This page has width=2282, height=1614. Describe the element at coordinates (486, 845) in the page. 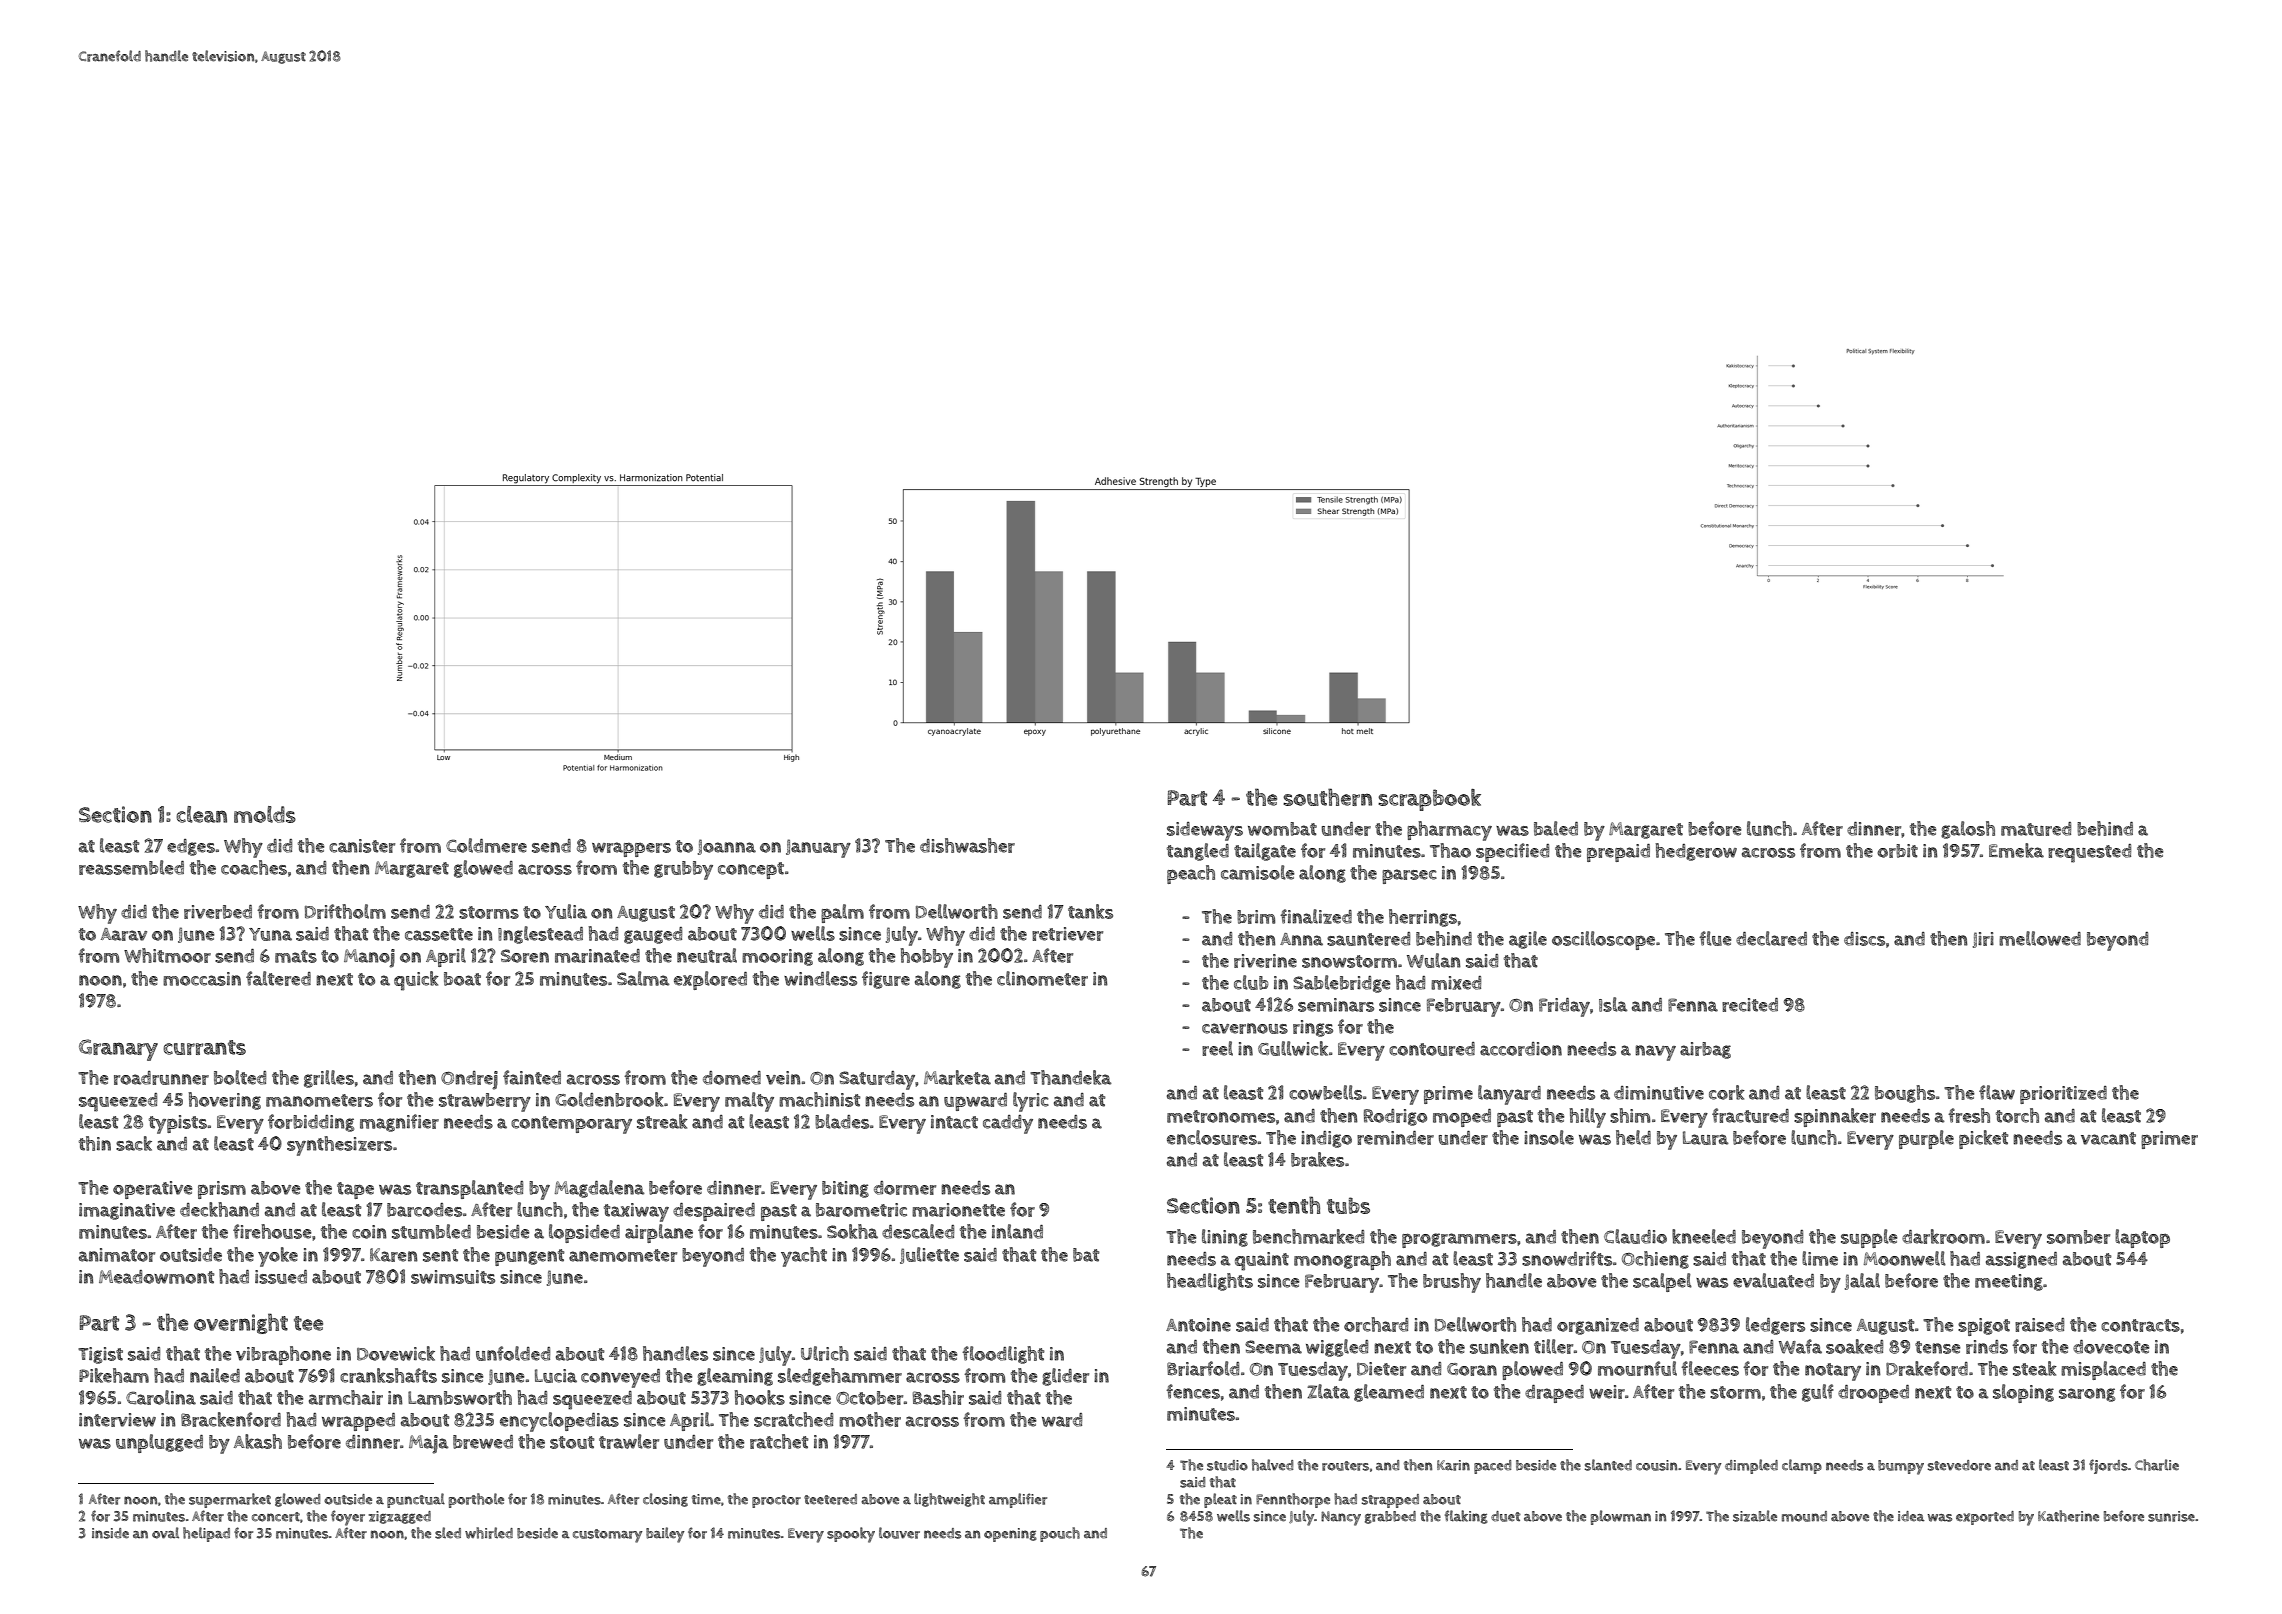

I see `Coldmere` at that location.
